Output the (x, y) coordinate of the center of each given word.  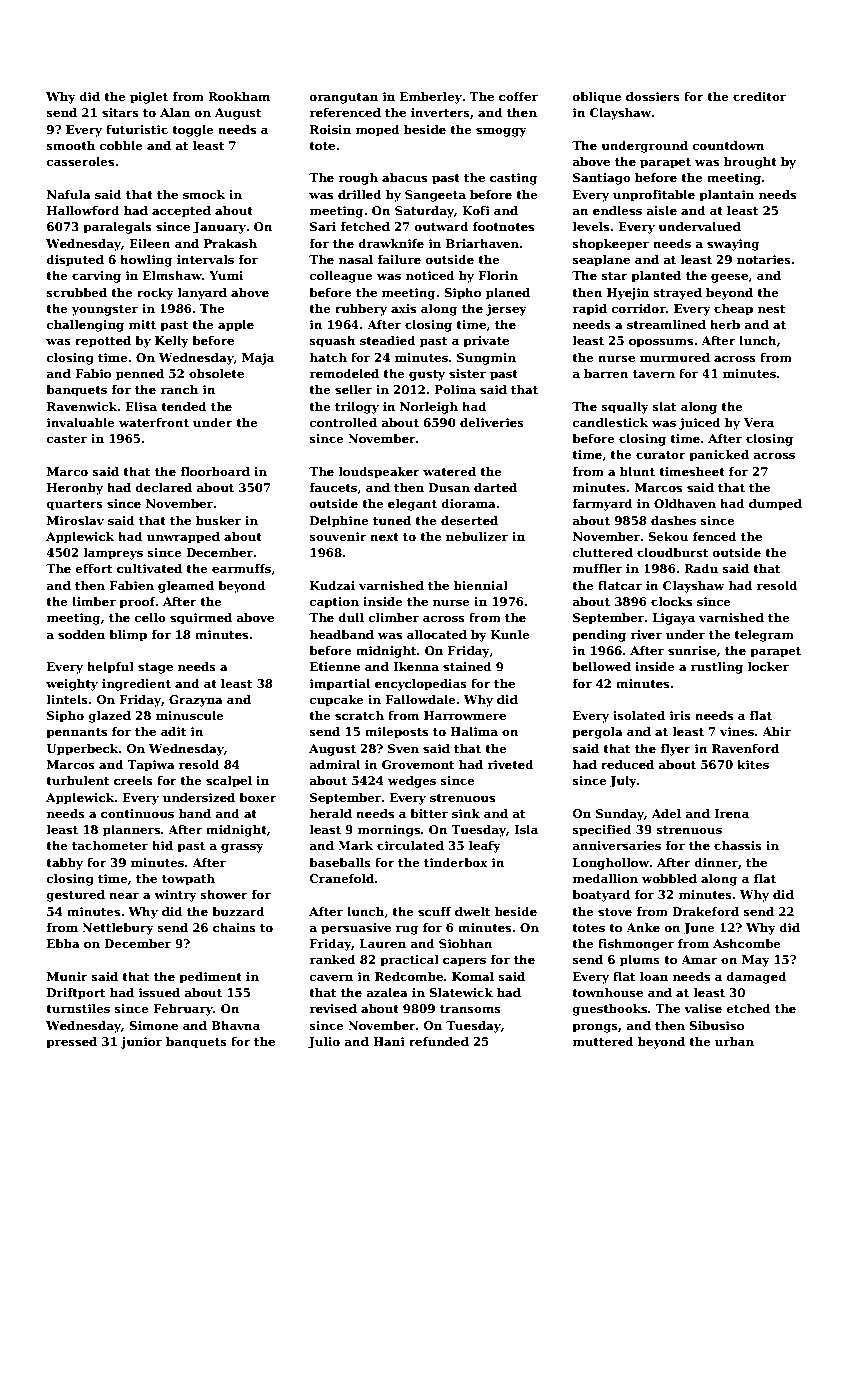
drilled (360, 194)
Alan (175, 112)
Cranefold (342, 878)
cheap (733, 310)
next (384, 537)
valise (703, 1008)
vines (737, 731)
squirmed (201, 619)
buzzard (238, 911)
